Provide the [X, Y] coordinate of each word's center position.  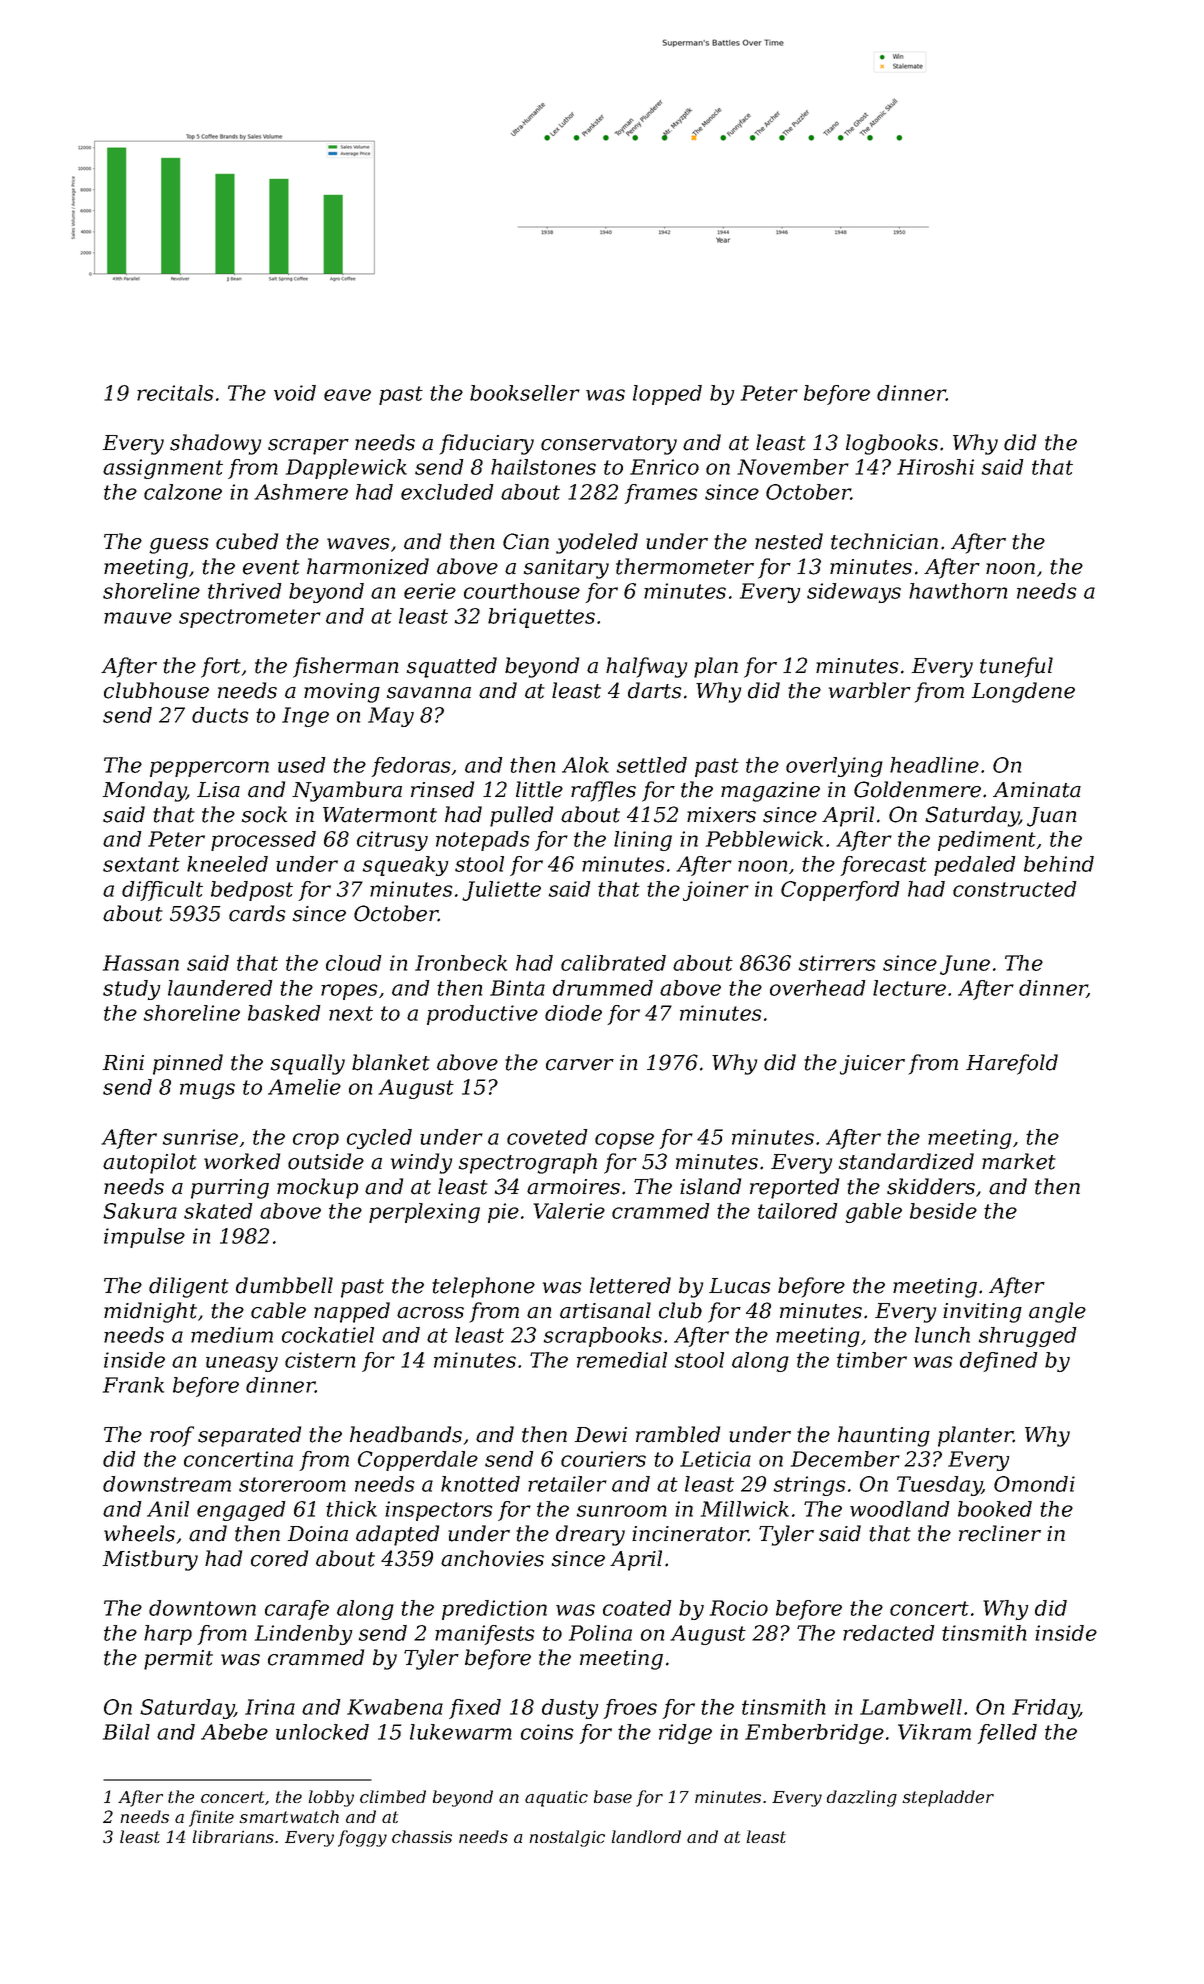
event [271, 567]
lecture [909, 988]
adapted [397, 1535]
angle [1057, 1312]
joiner [716, 891]
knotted [480, 1484]
